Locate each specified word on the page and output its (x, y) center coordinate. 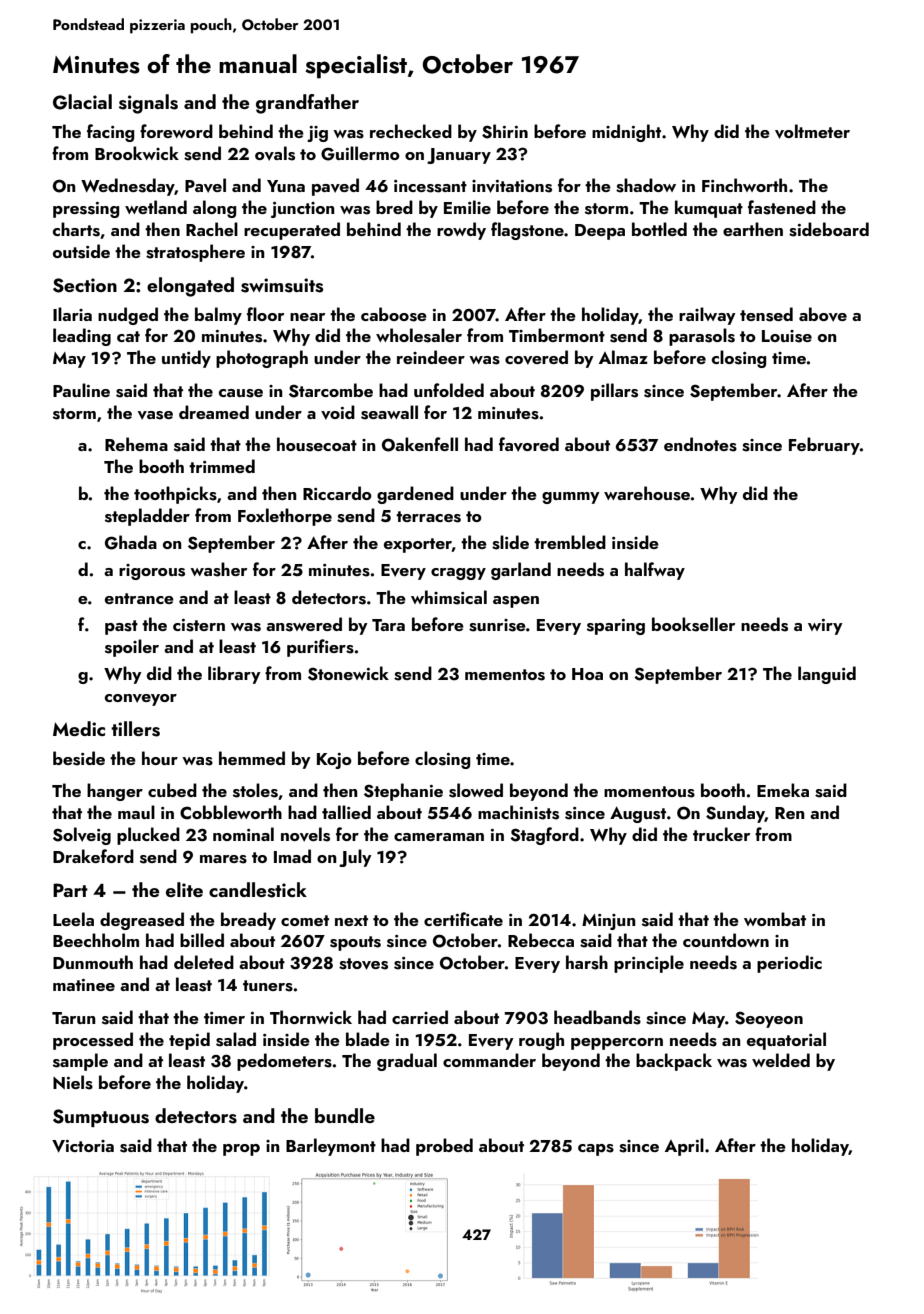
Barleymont (331, 1147)
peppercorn (617, 1044)
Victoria (83, 1146)
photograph (262, 359)
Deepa (600, 232)
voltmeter (812, 131)
